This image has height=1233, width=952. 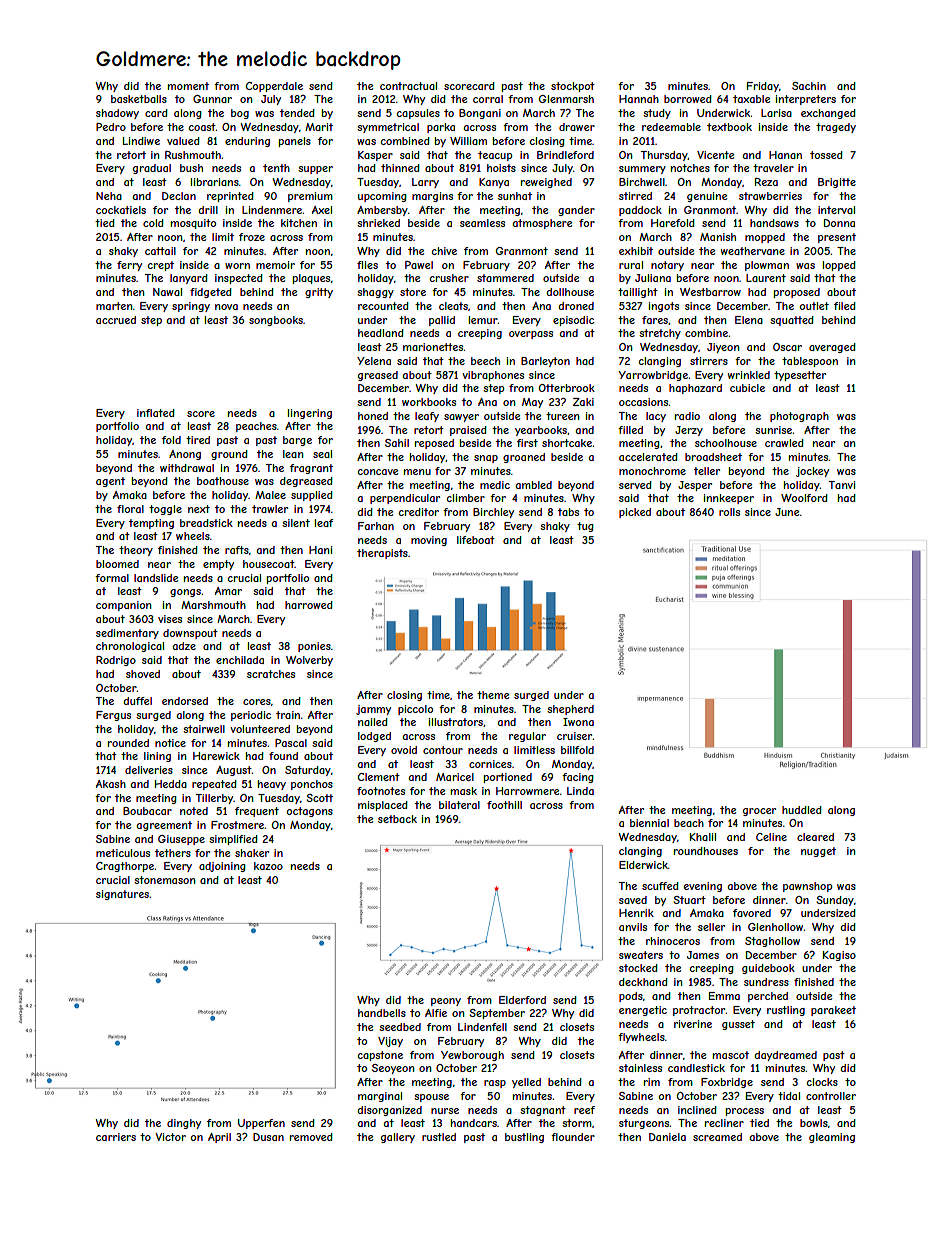 What do you see at coordinates (136, 551) in the image?
I see `theory` at bounding box center [136, 551].
